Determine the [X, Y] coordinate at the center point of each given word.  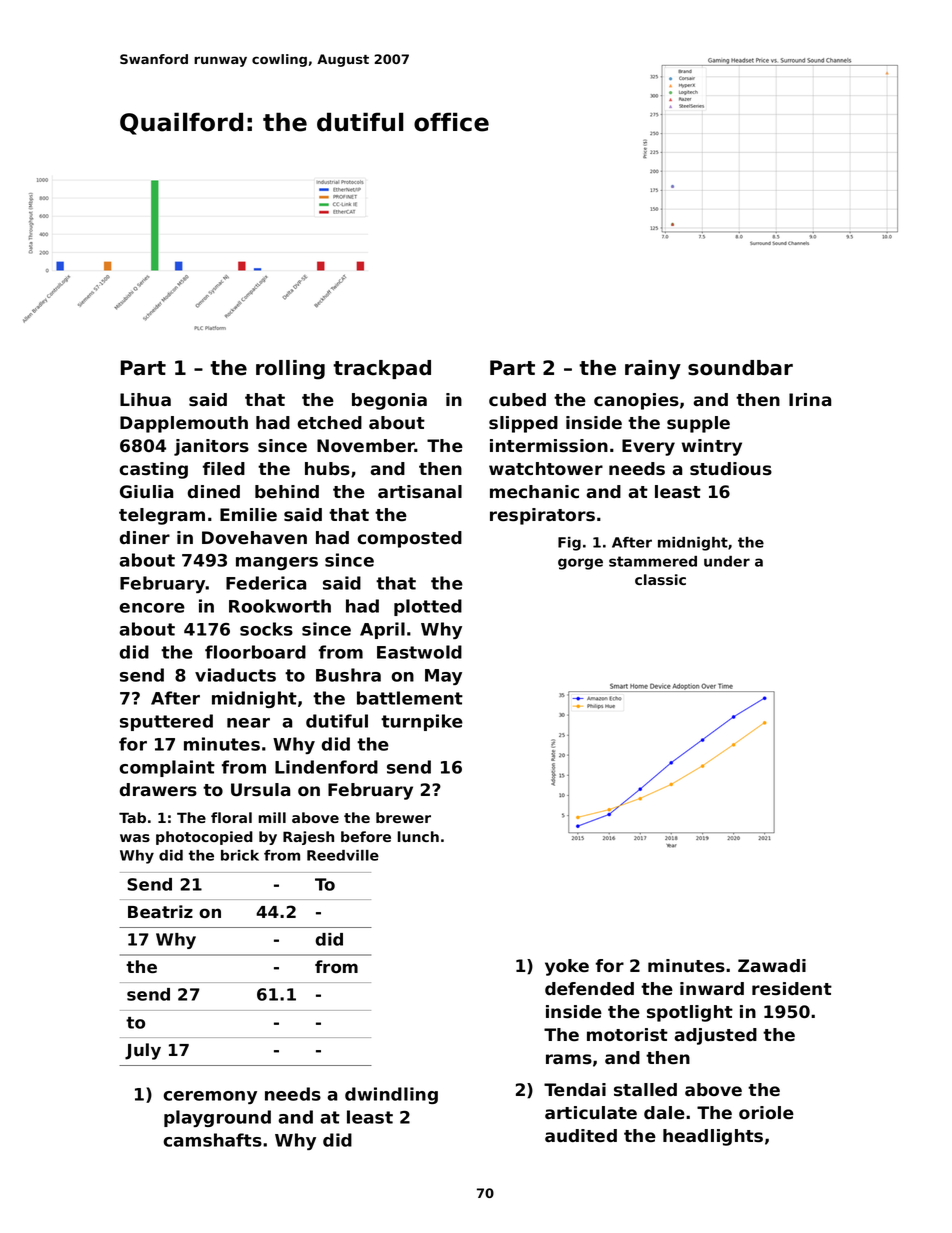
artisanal [420, 492]
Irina [810, 399]
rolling [290, 370]
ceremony [210, 1097]
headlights [713, 1137]
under [727, 561]
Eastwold [419, 652]
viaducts [235, 675]
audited [581, 1136]
